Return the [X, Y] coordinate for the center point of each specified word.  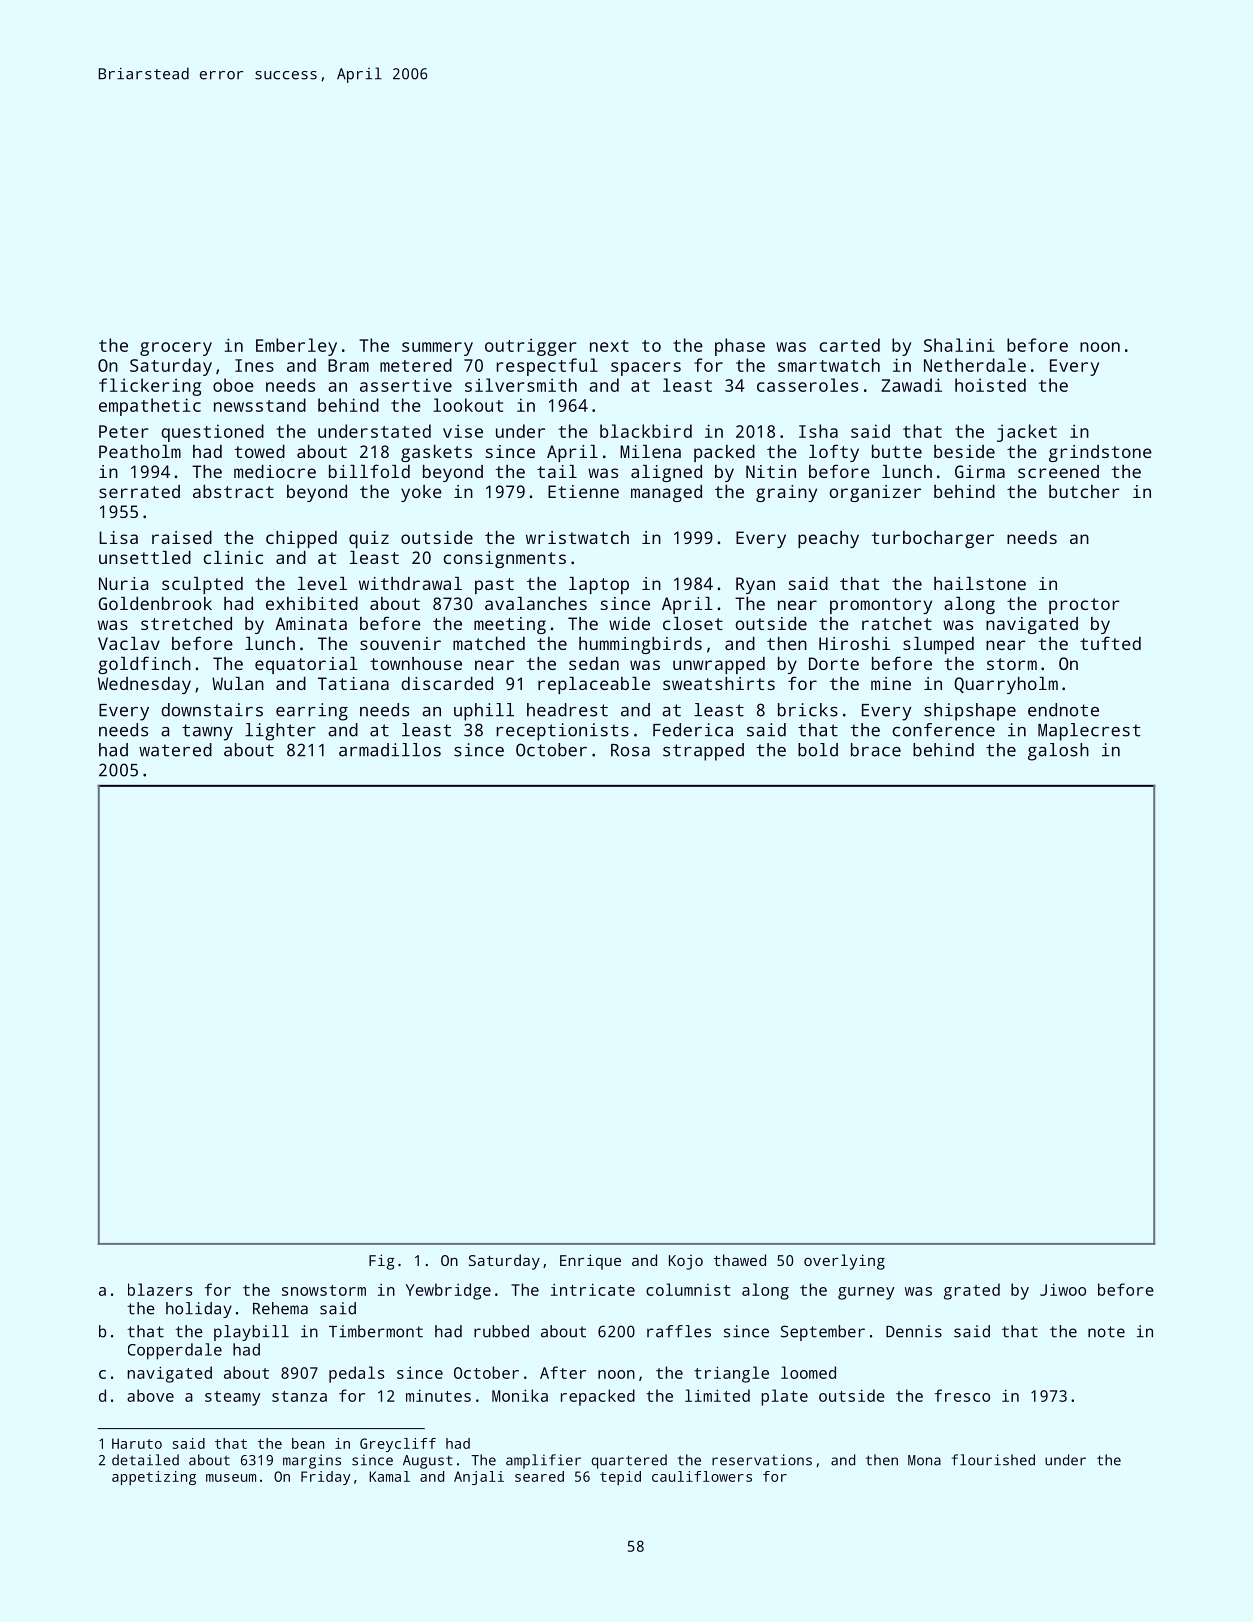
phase [740, 347]
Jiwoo [1063, 1289]
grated [972, 1291]
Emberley [296, 347]
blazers [160, 1289]
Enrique [590, 1262]
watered [175, 750]
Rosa [630, 750]
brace [876, 750]
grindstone [1100, 453]
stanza [299, 1396]
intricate [593, 1289]
